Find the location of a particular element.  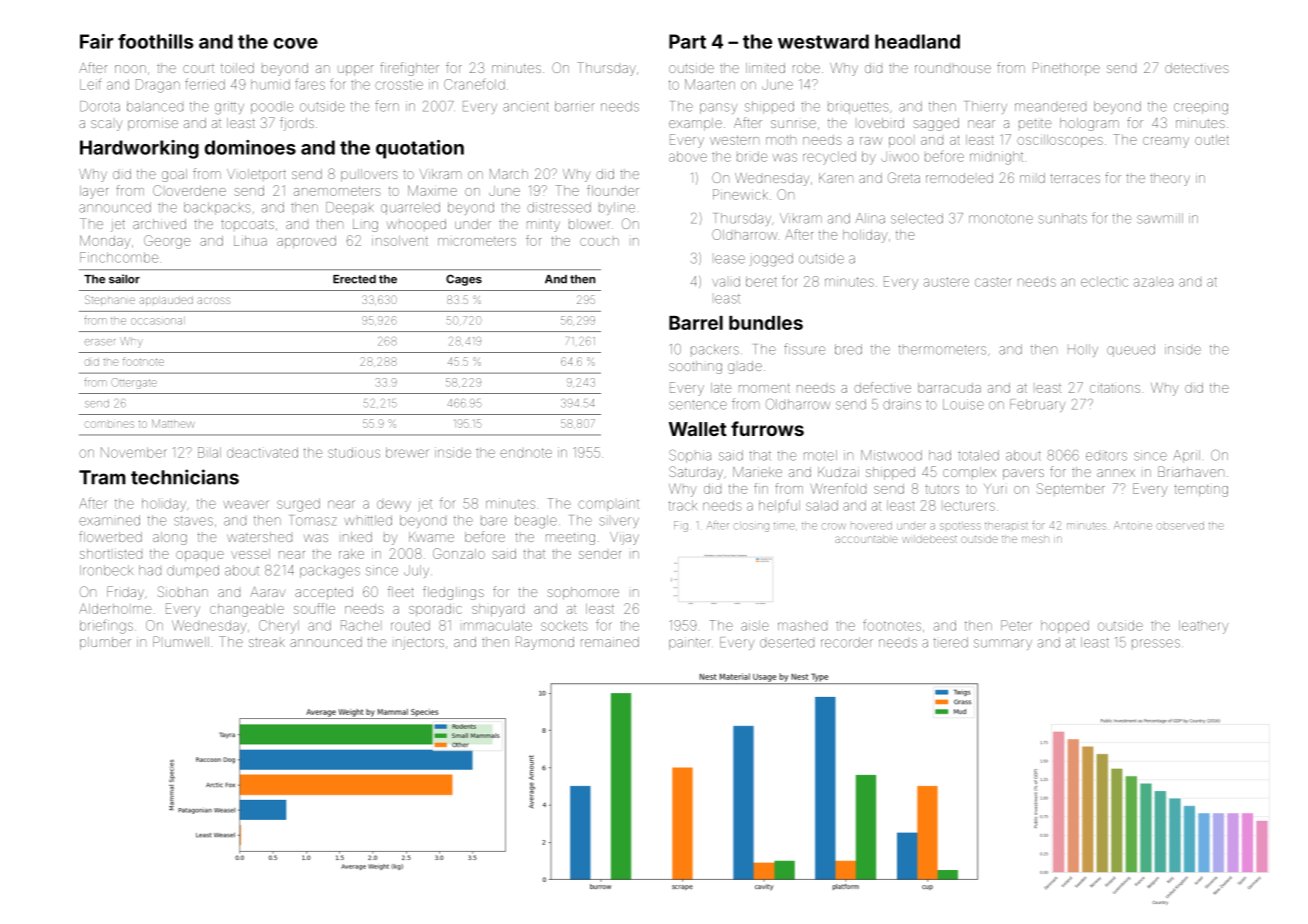

deactivated is located at coordinates (262, 452).
